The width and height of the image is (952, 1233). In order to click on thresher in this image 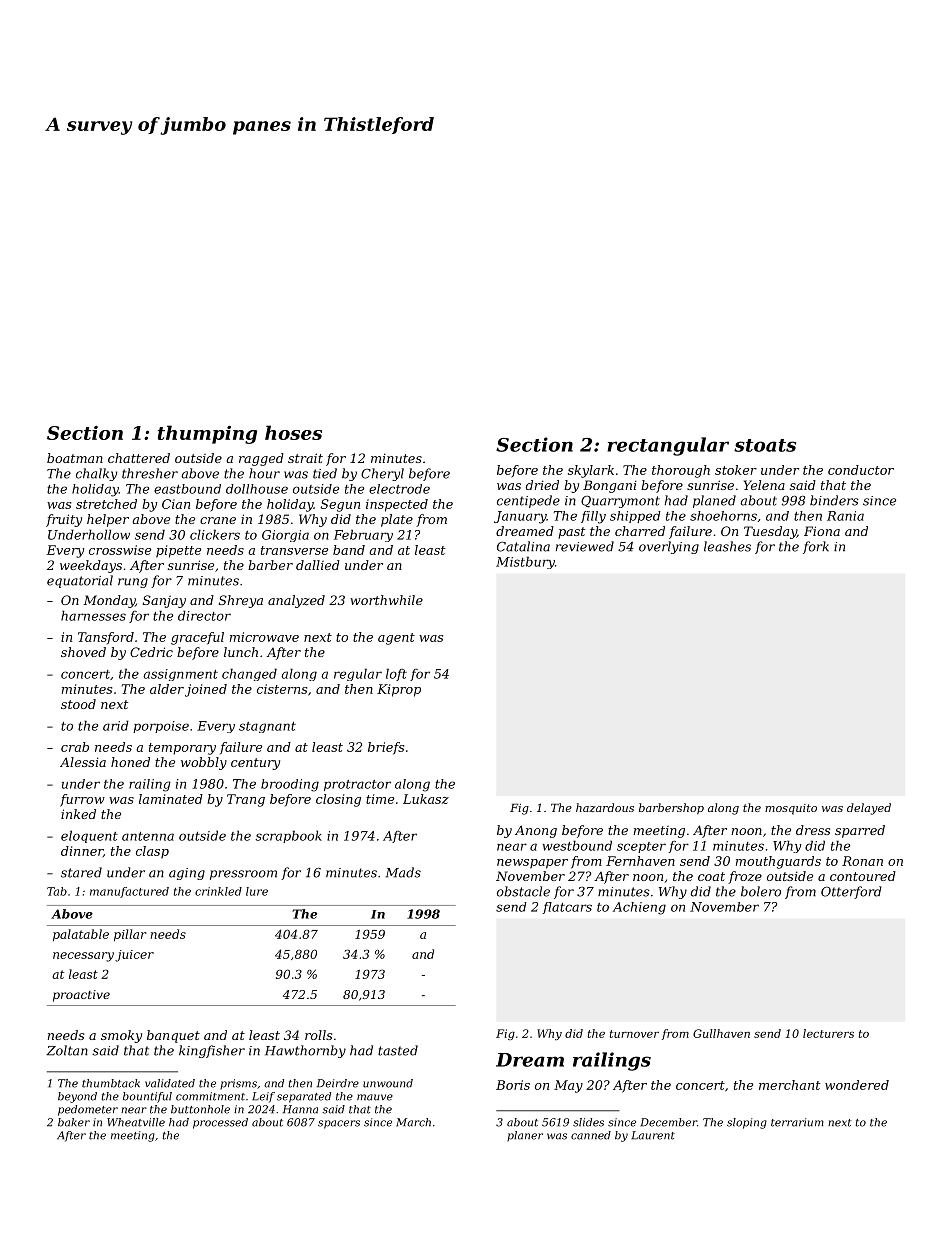, I will do `click(150, 473)`.
